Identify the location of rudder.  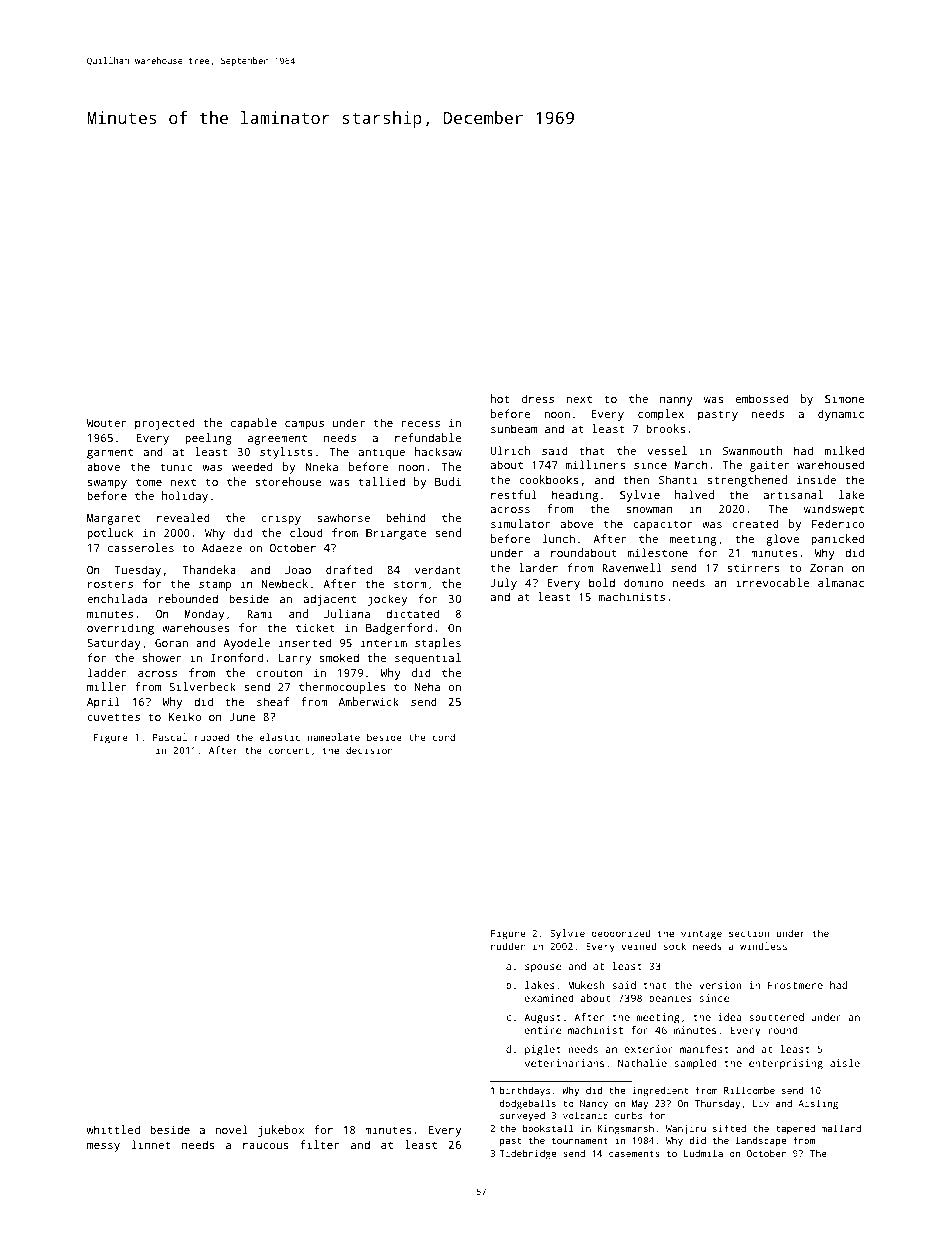
(508, 946).
